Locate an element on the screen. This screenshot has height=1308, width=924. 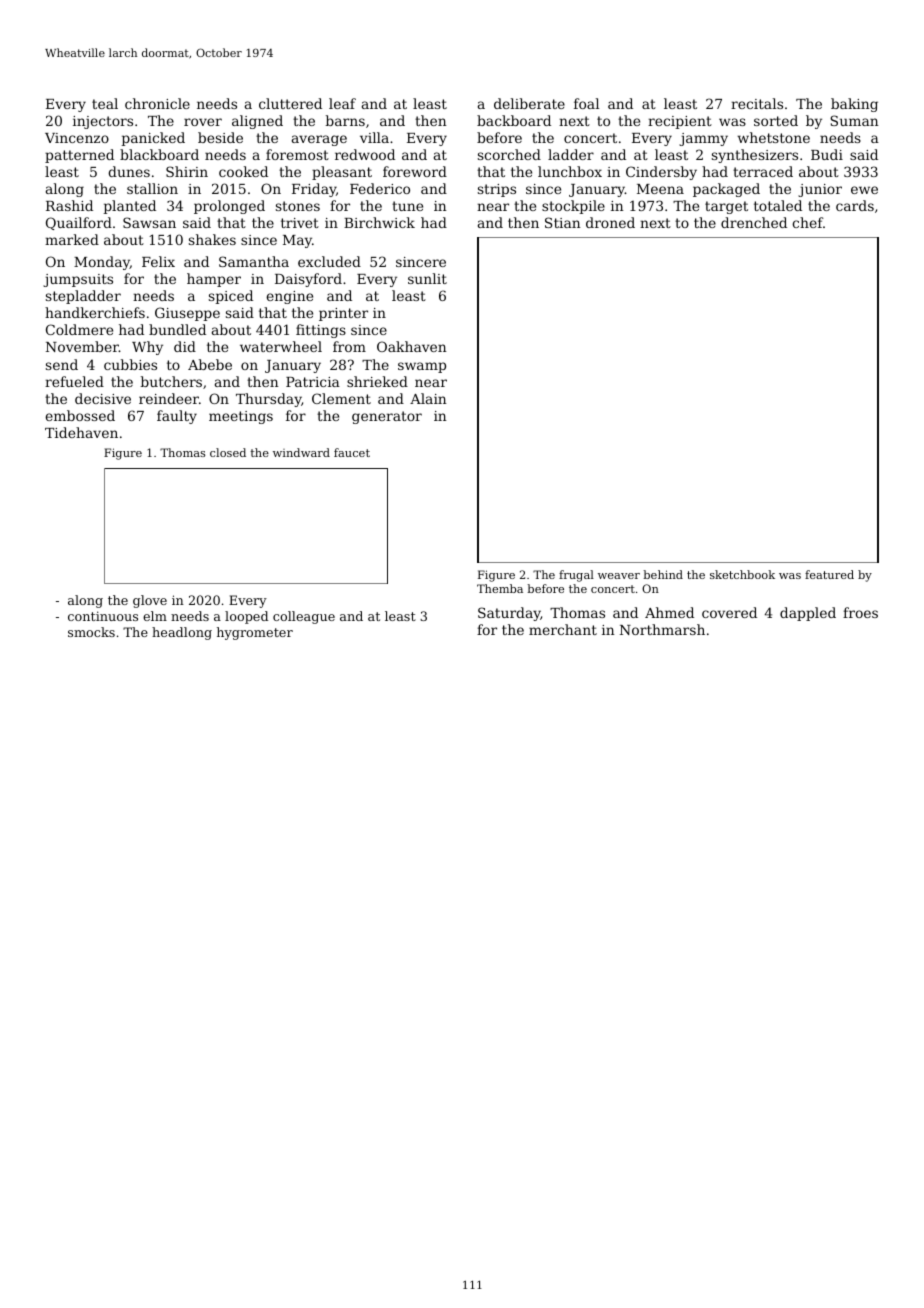
droned is located at coordinates (610, 222).
